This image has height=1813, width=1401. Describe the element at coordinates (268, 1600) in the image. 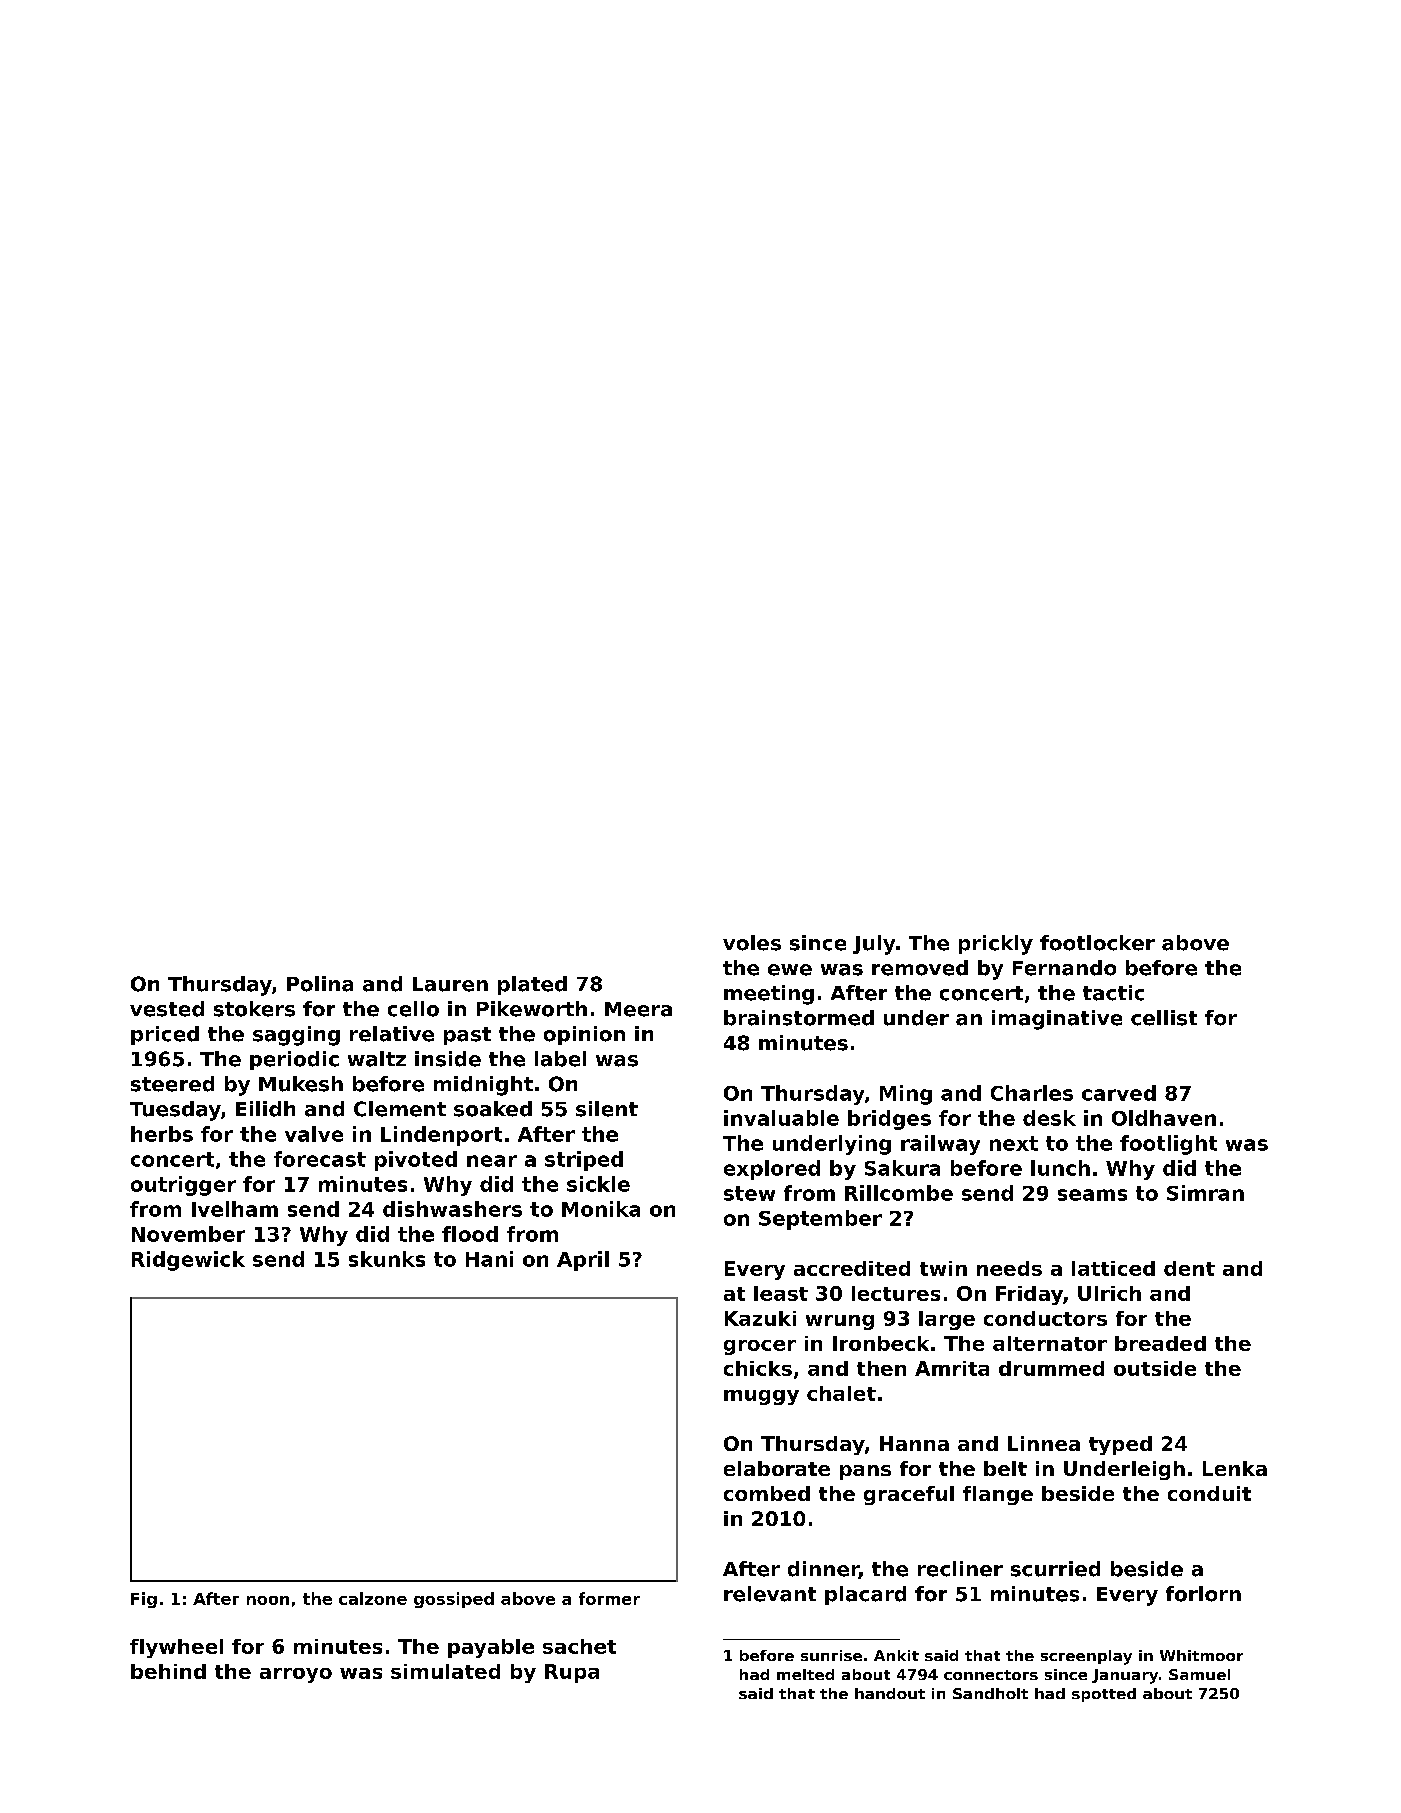

I see `noon` at that location.
